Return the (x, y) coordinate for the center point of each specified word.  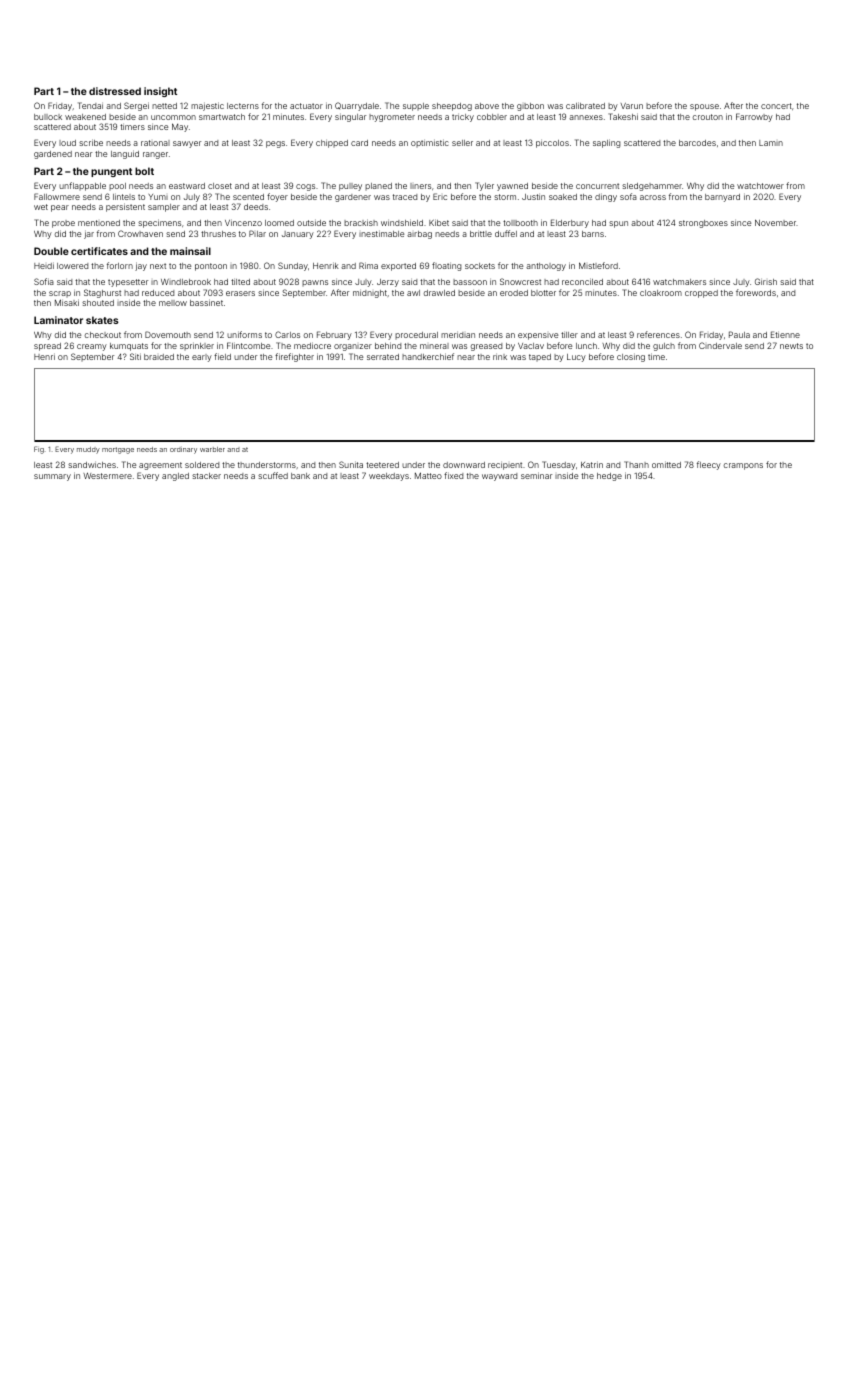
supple (416, 107)
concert (776, 106)
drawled (439, 293)
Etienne (785, 334)
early (202, 358)
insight (160, 92)
